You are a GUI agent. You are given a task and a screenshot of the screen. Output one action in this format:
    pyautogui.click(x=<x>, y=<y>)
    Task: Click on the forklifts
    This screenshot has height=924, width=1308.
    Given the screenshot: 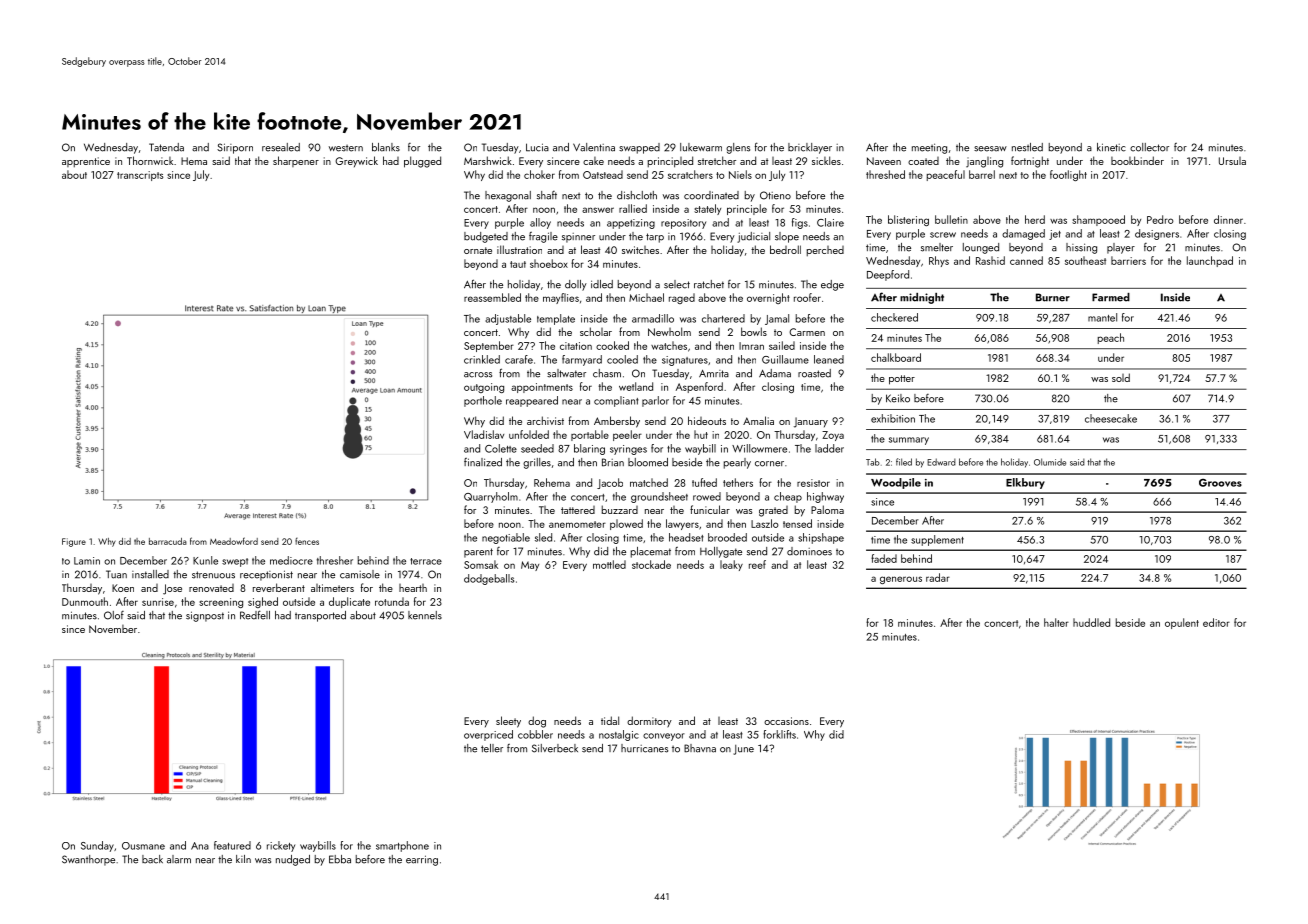 What is the action you would take?
    pyautogui.click(x=779, y=734)
